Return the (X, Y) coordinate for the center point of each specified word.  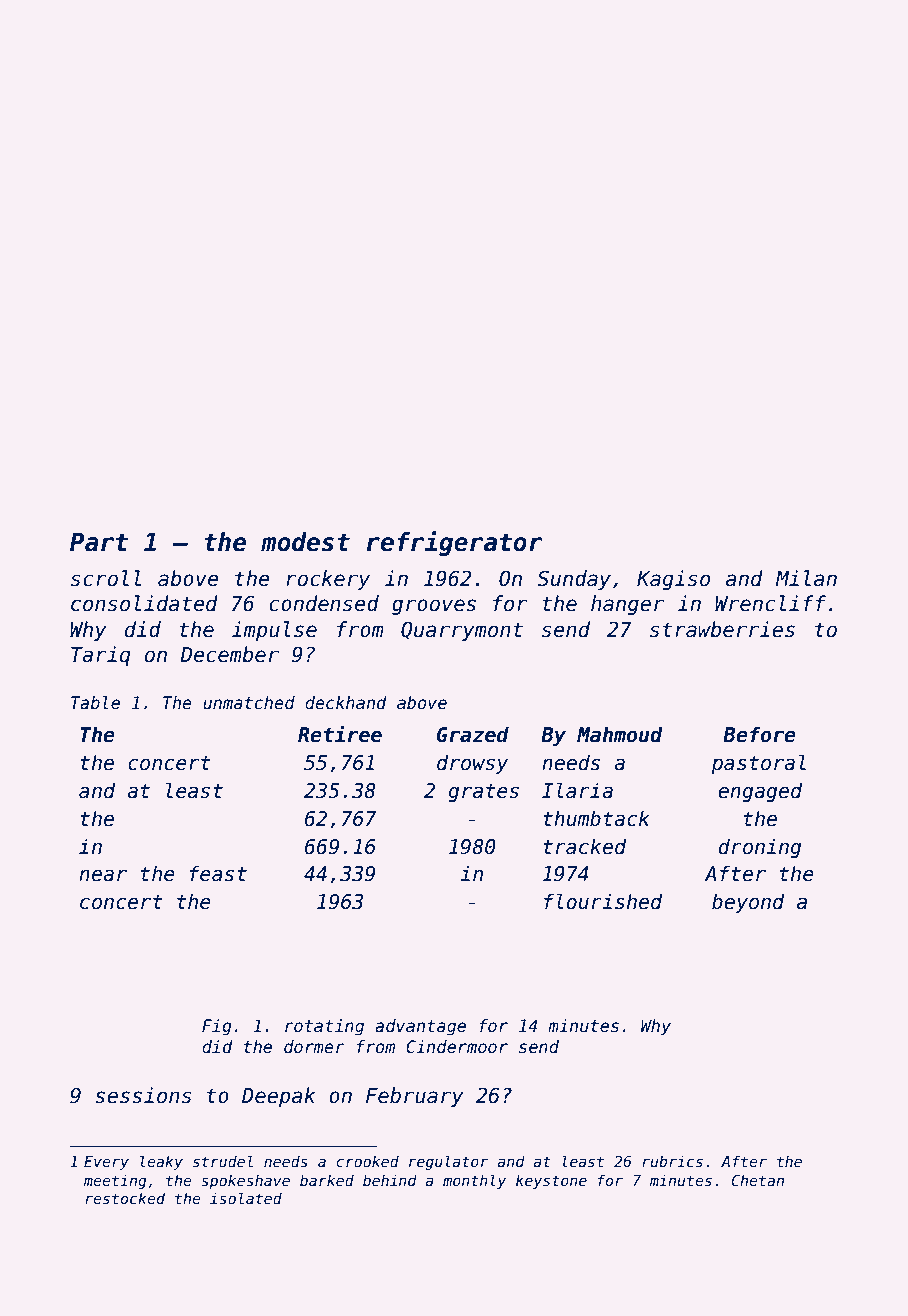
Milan (806, 578)
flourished (603, 901)
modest (305, 542)
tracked (584, 846)
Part (99, 542)
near (103, 875)
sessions (143, 1095)
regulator (448, 1162)
